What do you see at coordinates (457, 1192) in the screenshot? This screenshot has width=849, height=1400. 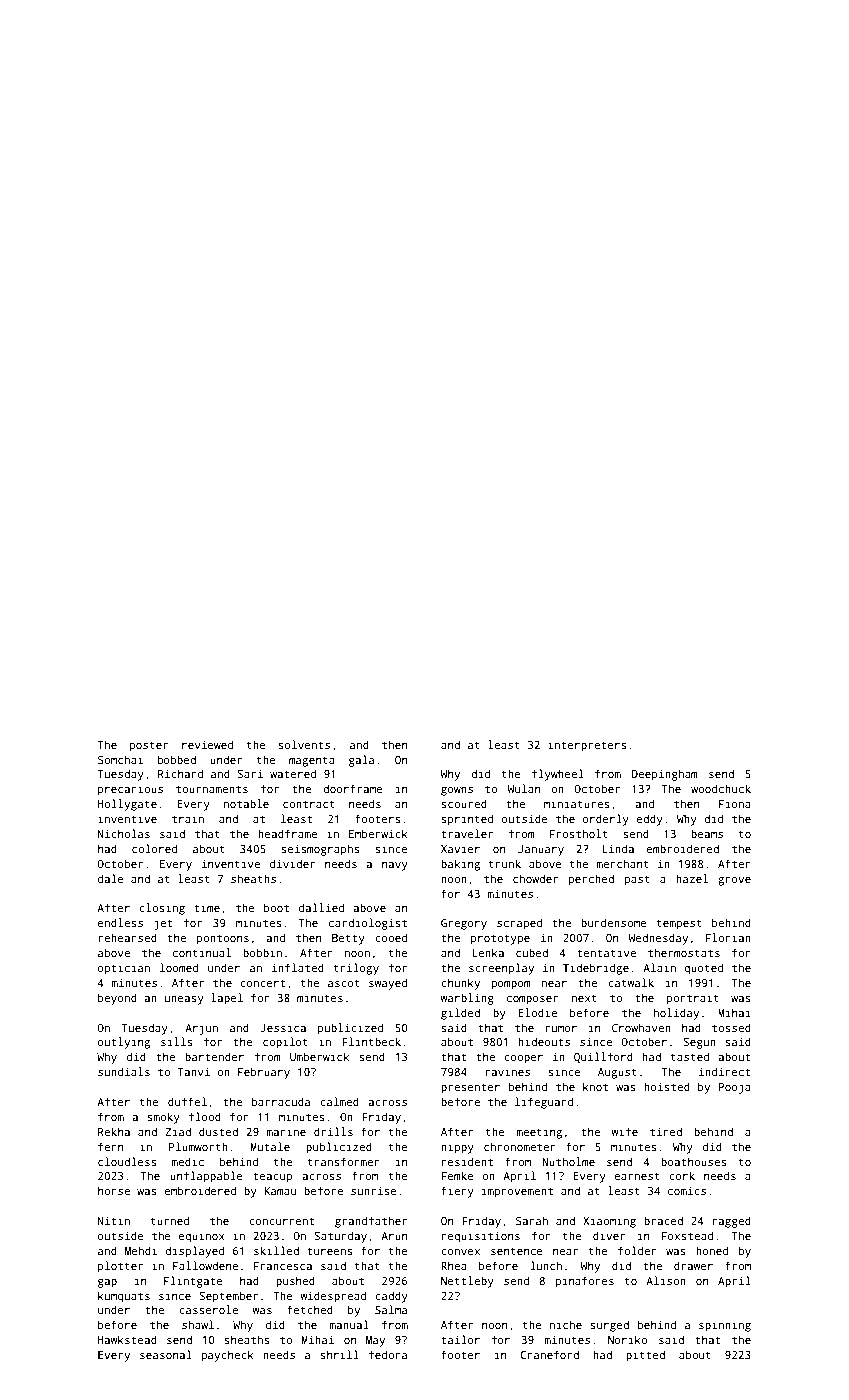 I see `fiery` at bounding box center [457, 1192].
